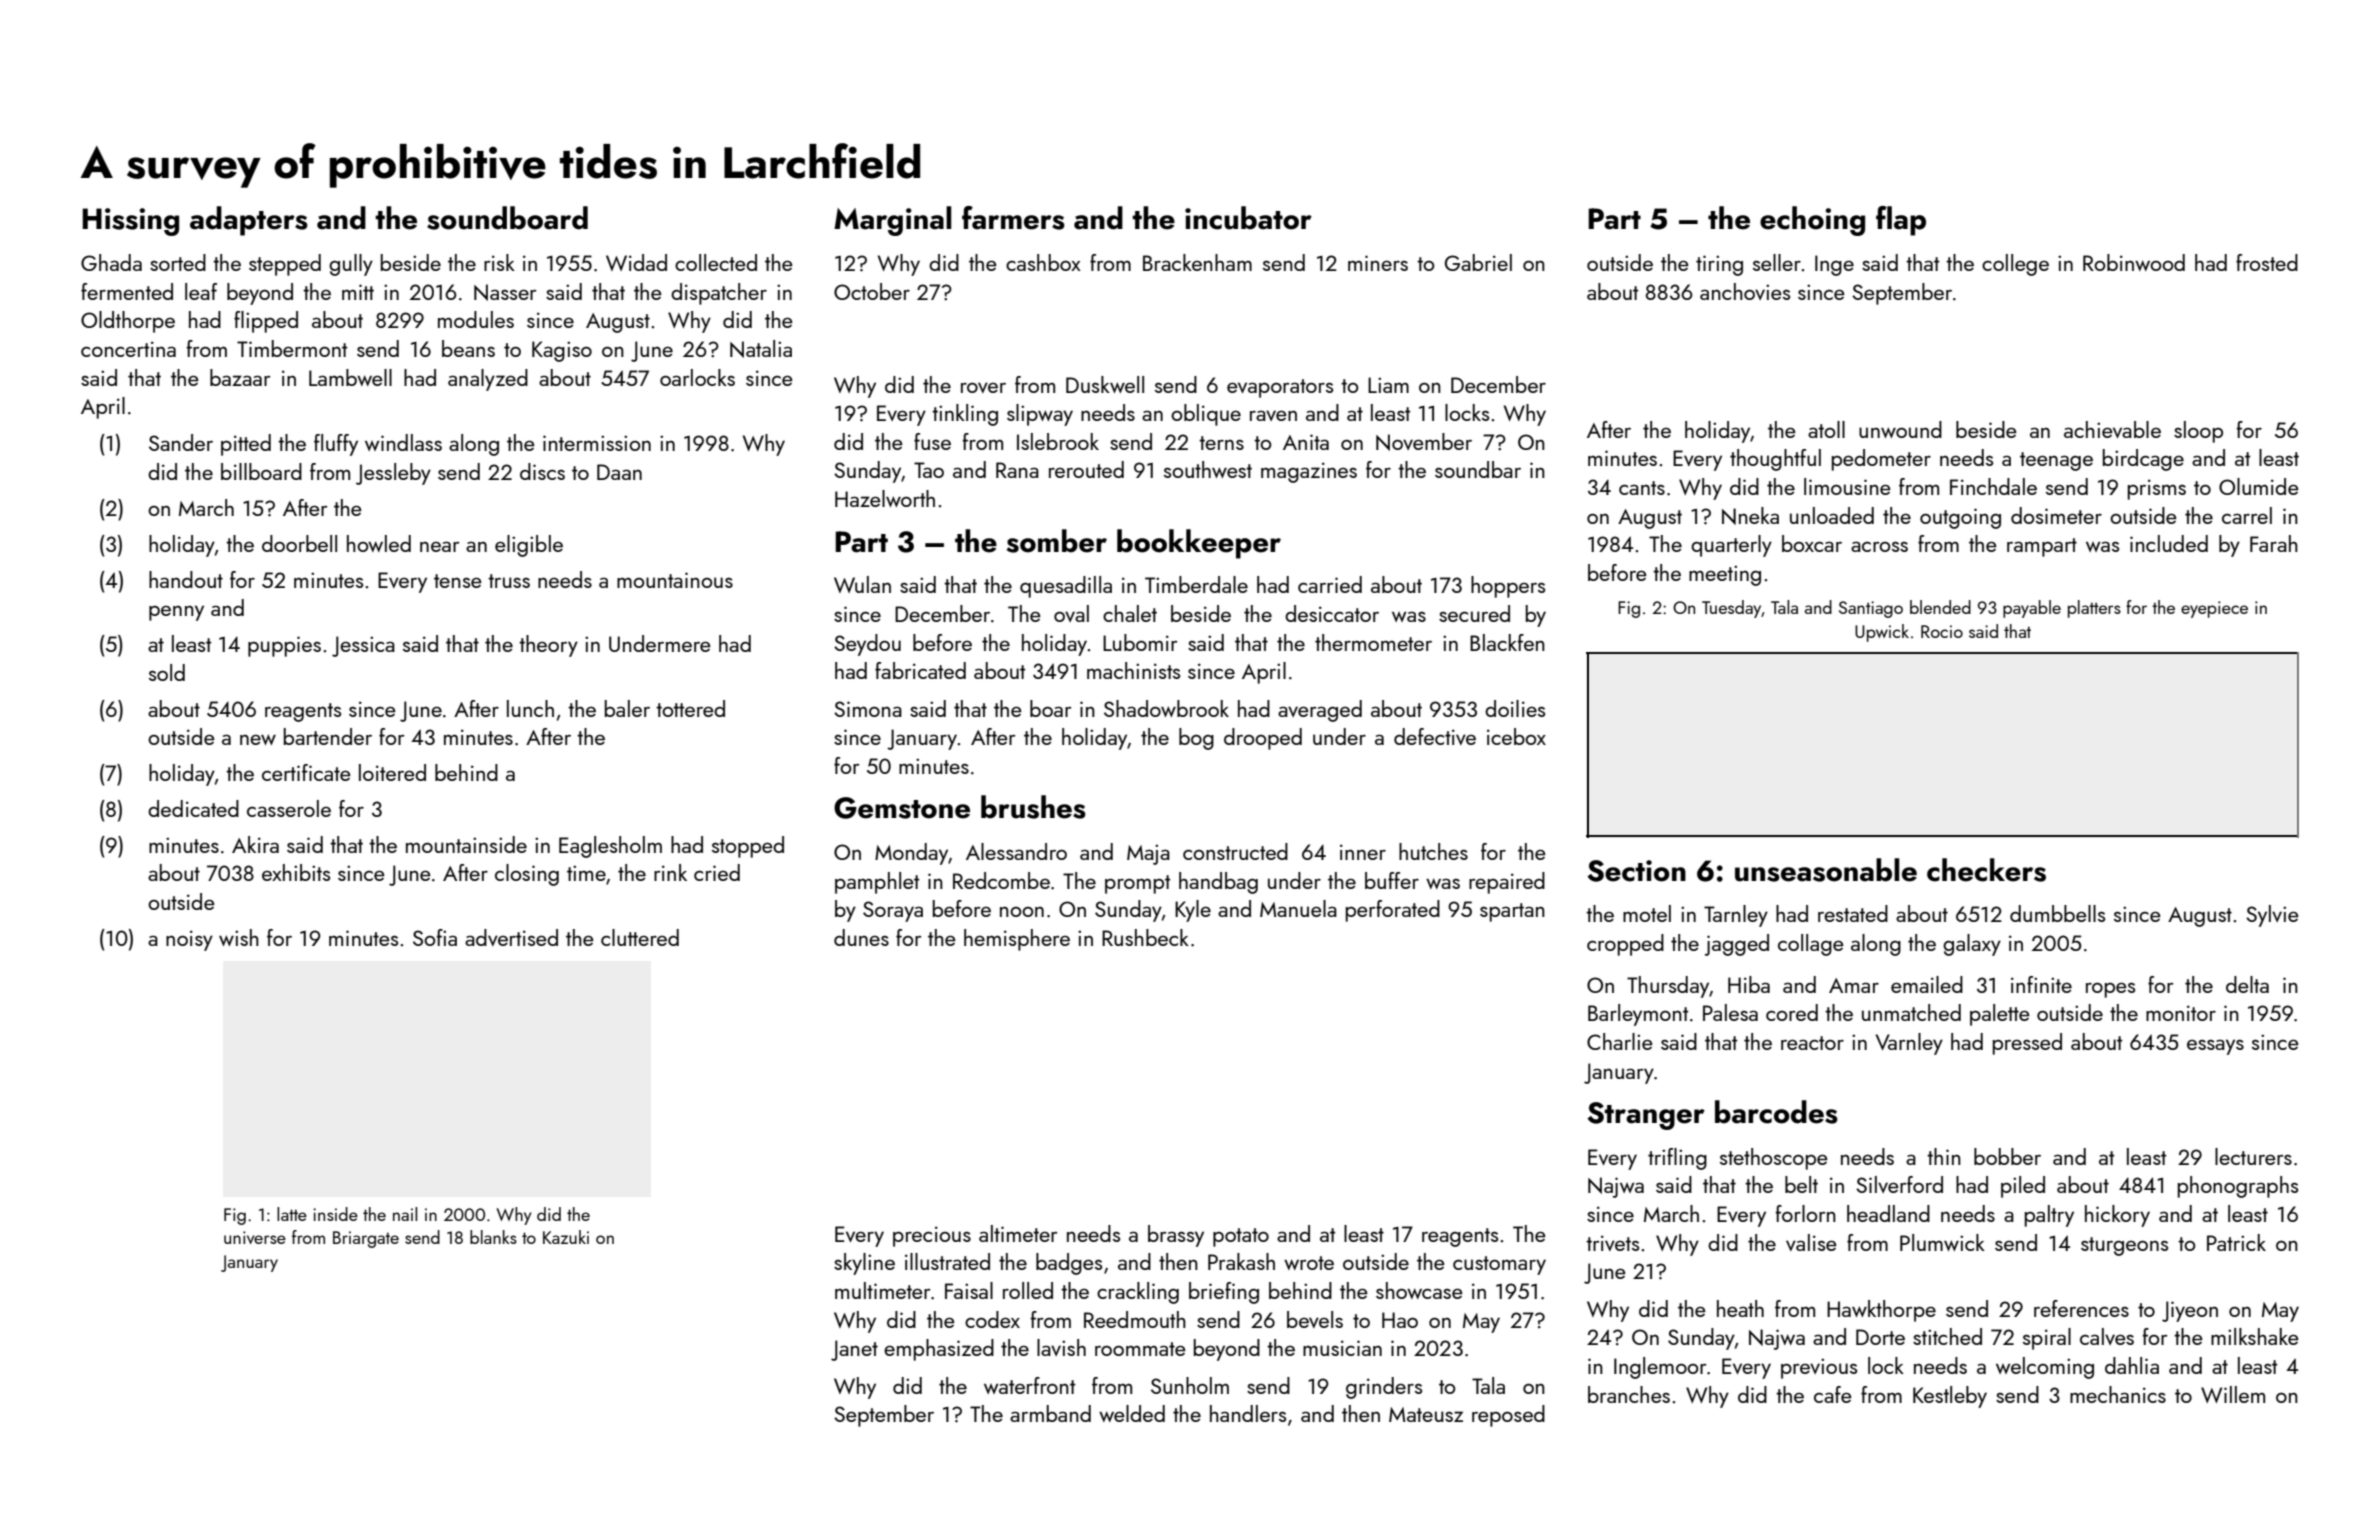  Describe the element at coordinates (189, 940) in the screenshot. I see `noisy` at that location.
